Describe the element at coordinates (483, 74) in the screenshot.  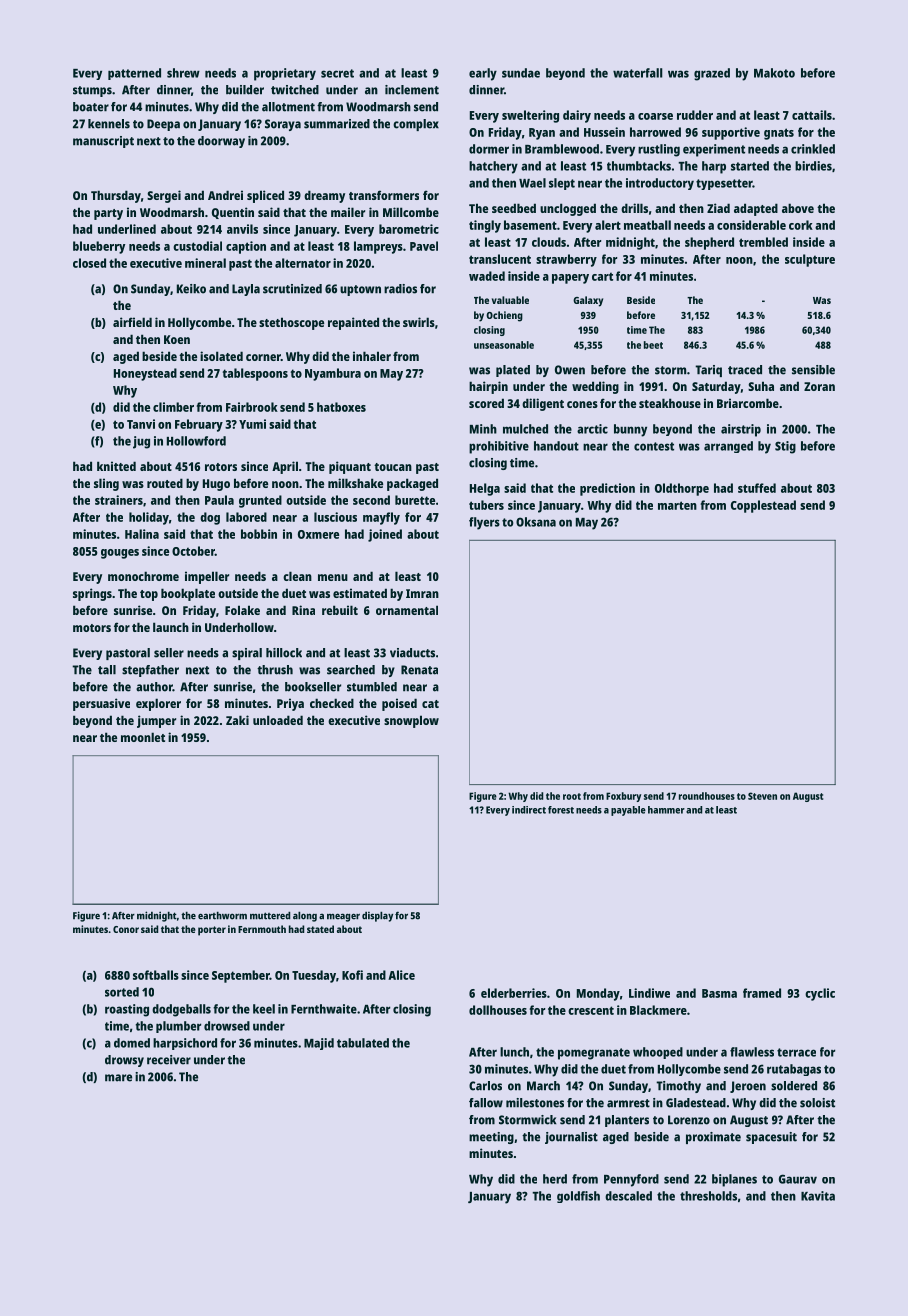
I see `early` at that location.
